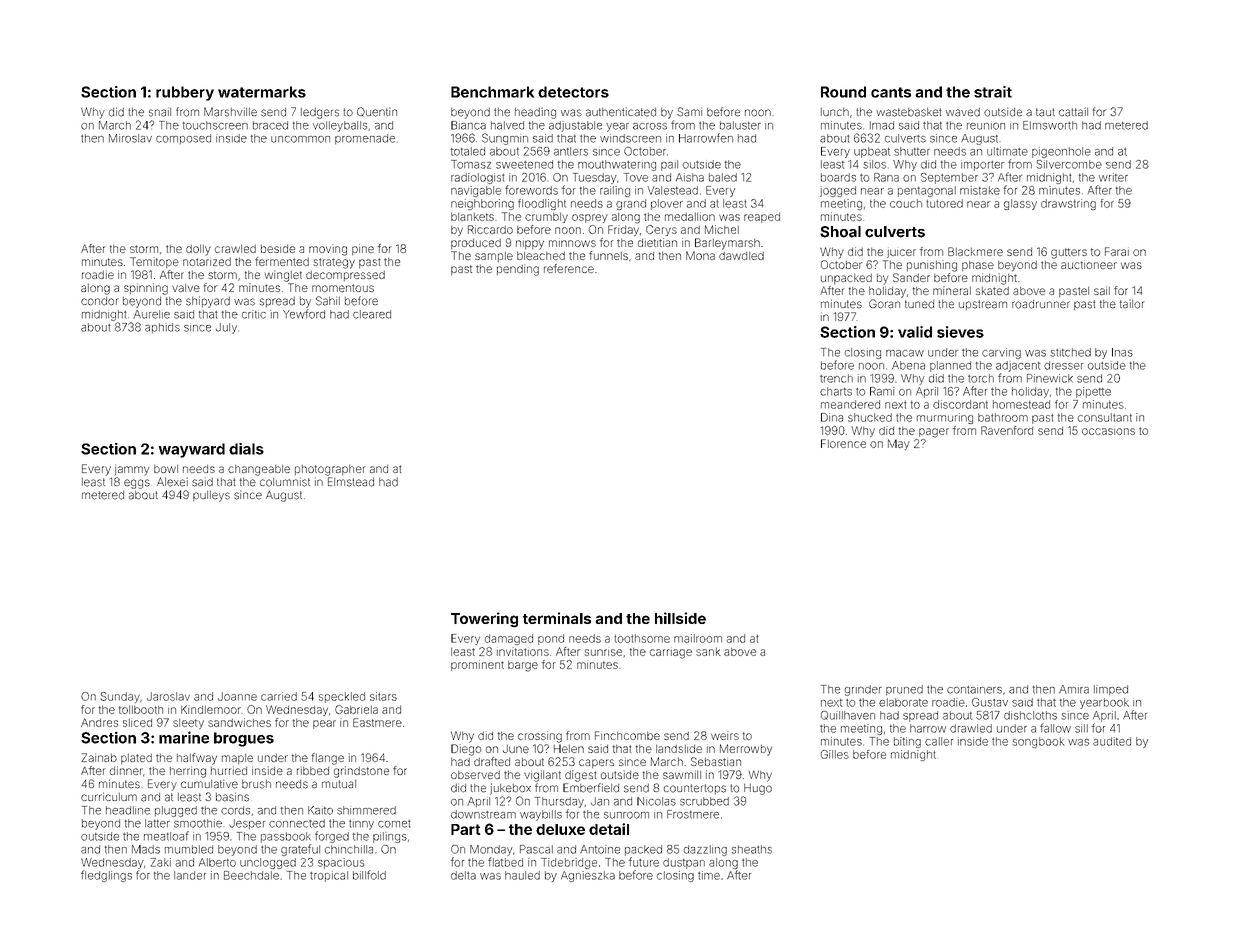 The image size is (1233, 952). Describe the element at coordinates (650, 126) in the page. I see `across` at that location.
